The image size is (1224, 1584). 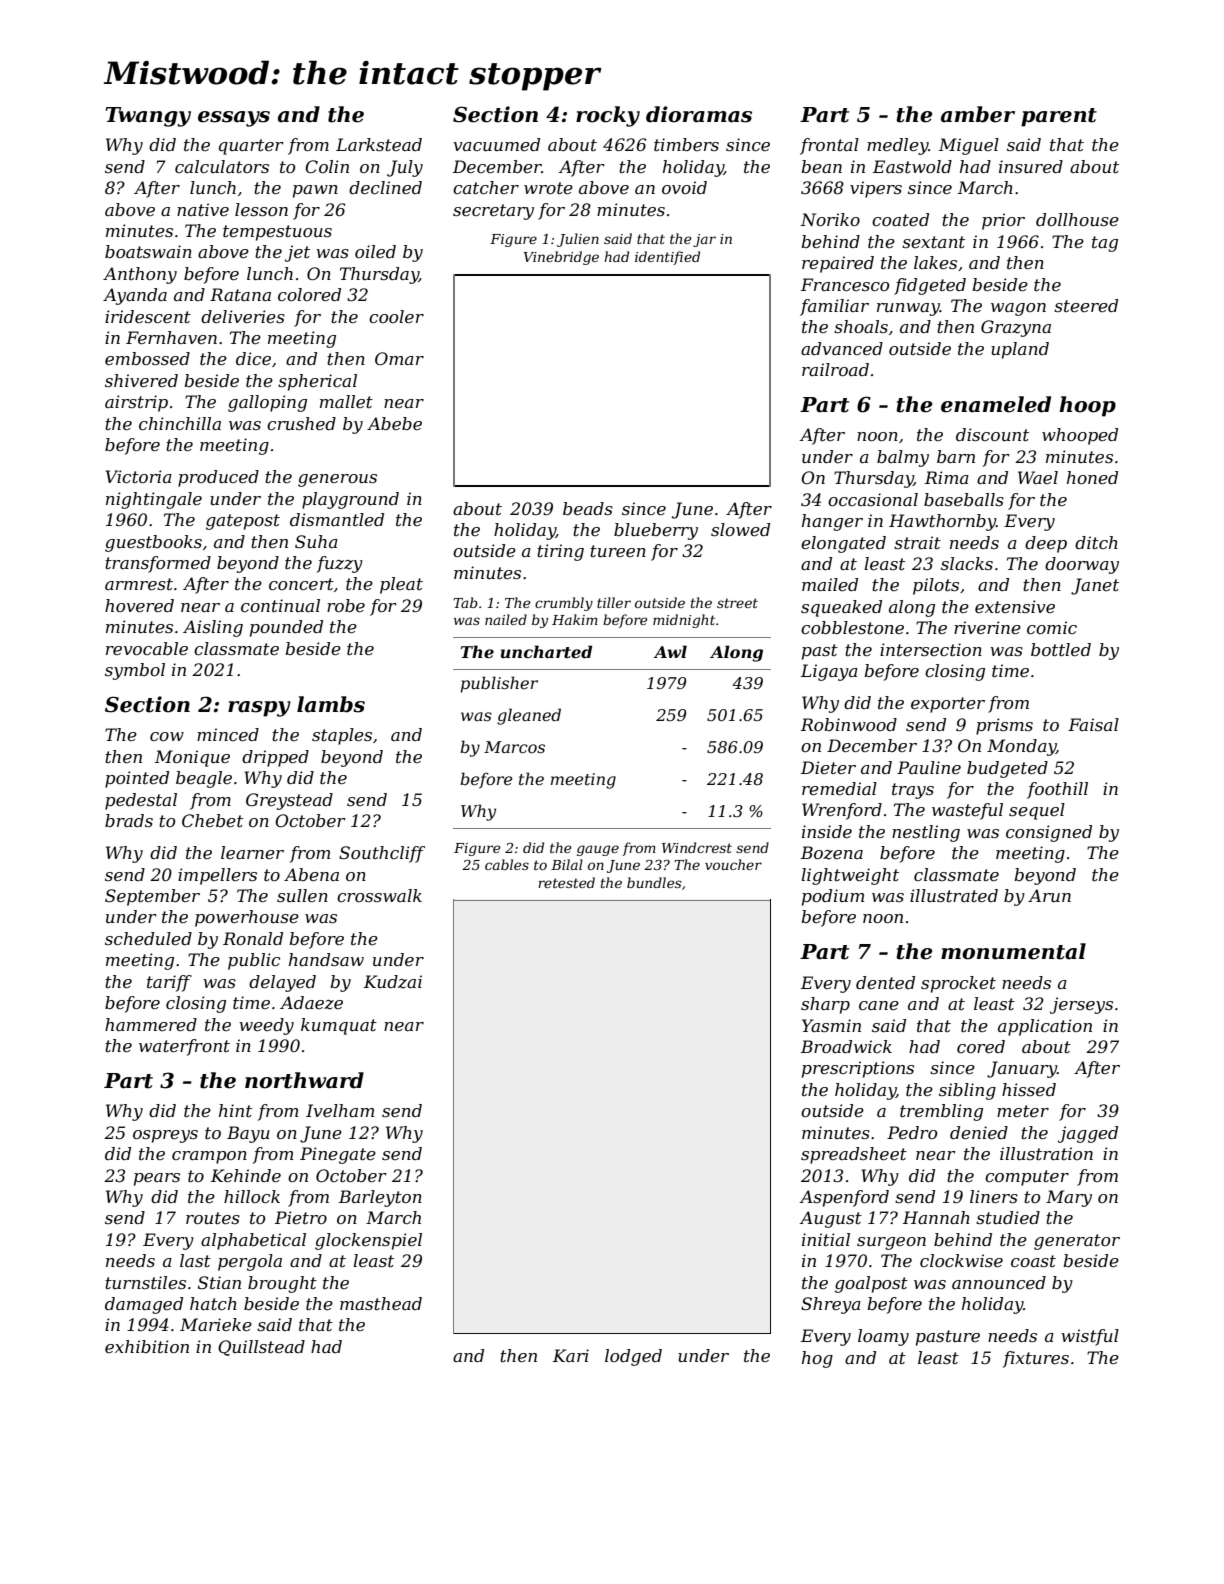 What do you see at coordinates (1095, 586) in the screenshot?
I see `Janet` at bounding box center [1095, 586].
